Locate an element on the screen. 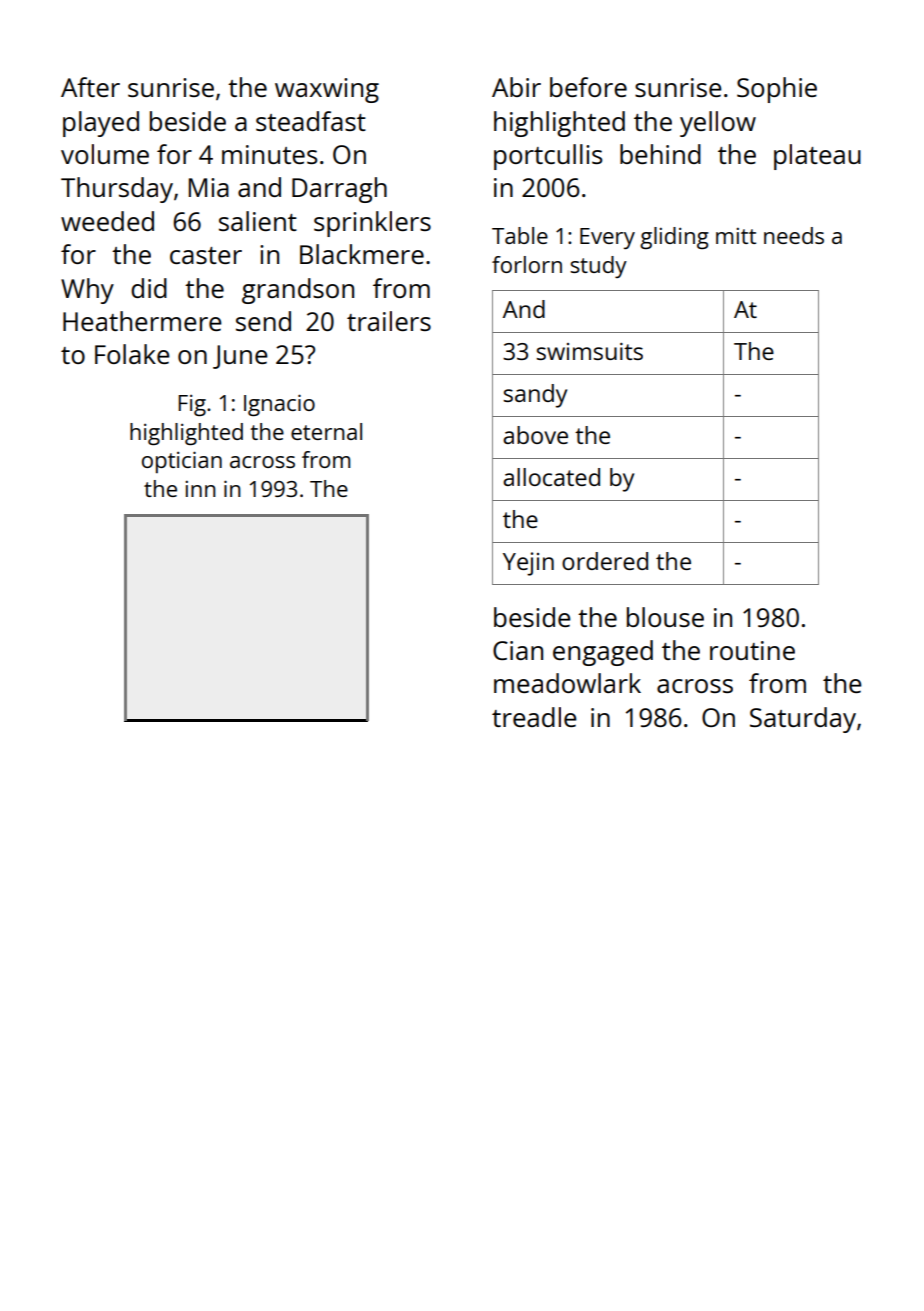 This screenshot has width=924, height=1311. waxwing is located at coordinates (327, 90).
